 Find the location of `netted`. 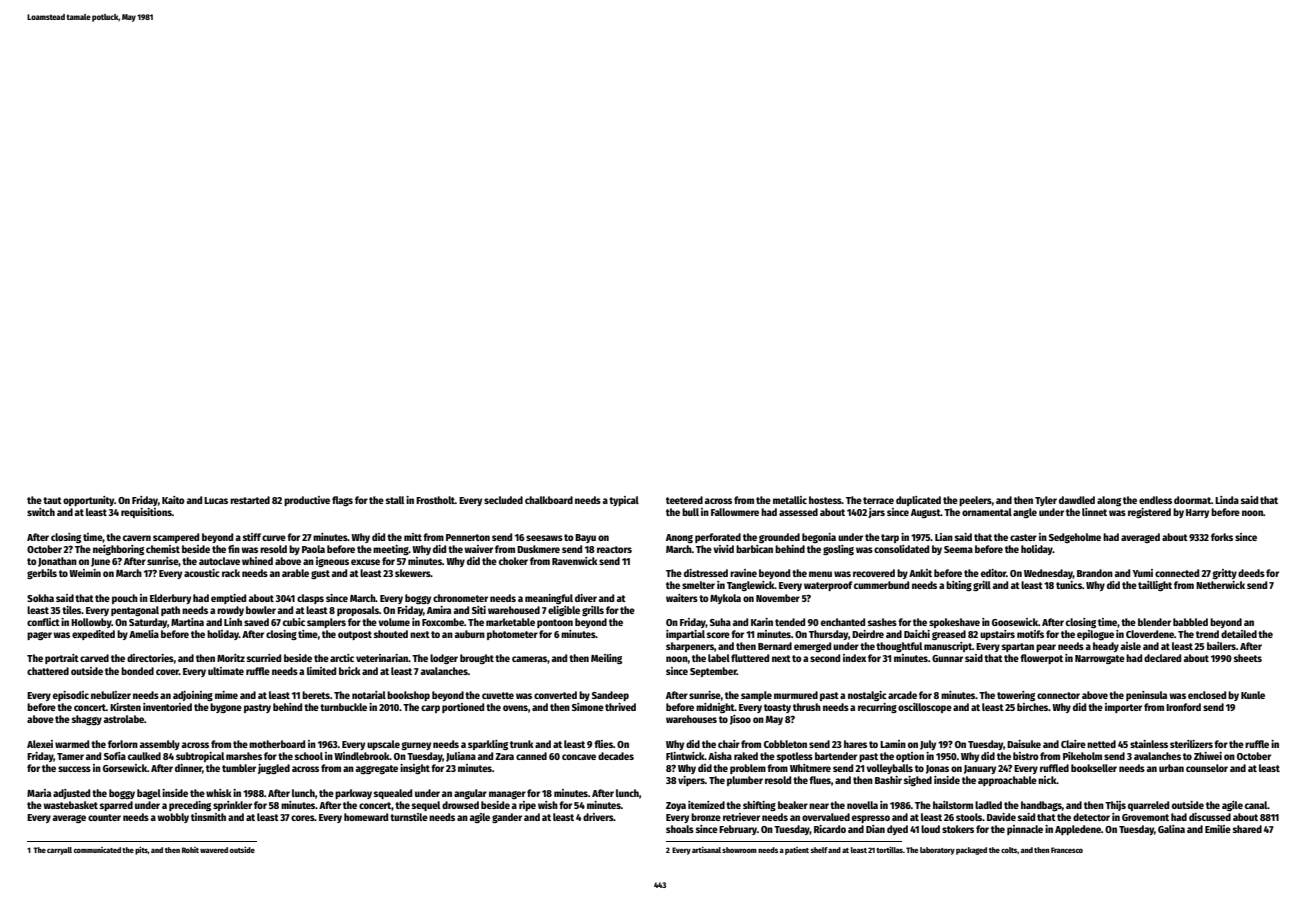

netted is located at coordinates (1101, 744).
